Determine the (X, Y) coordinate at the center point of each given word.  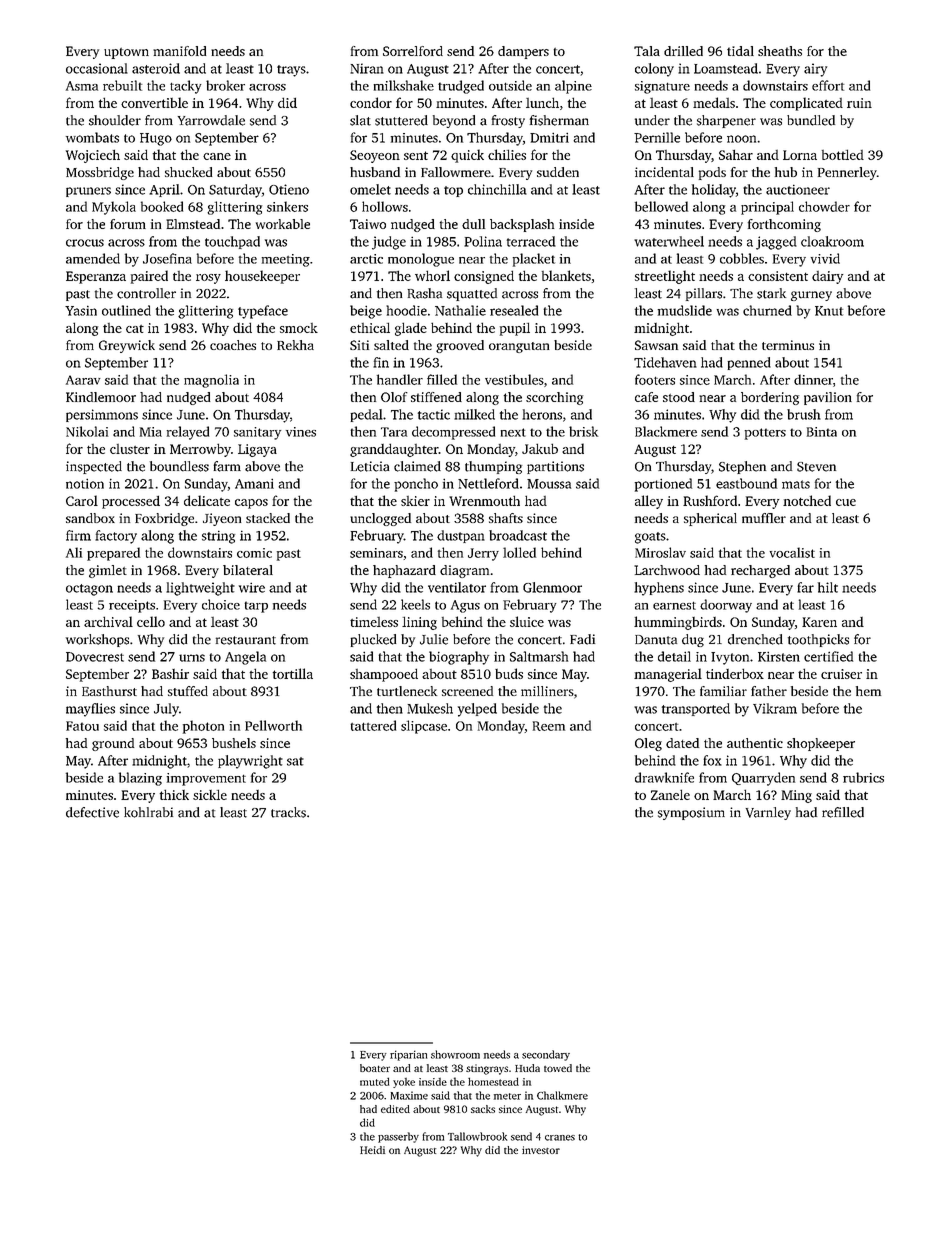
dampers (523, 52)
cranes (560, 1138)
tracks (288, 812)
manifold (179, 51)
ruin (859, 103)
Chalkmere (562, 1095)
